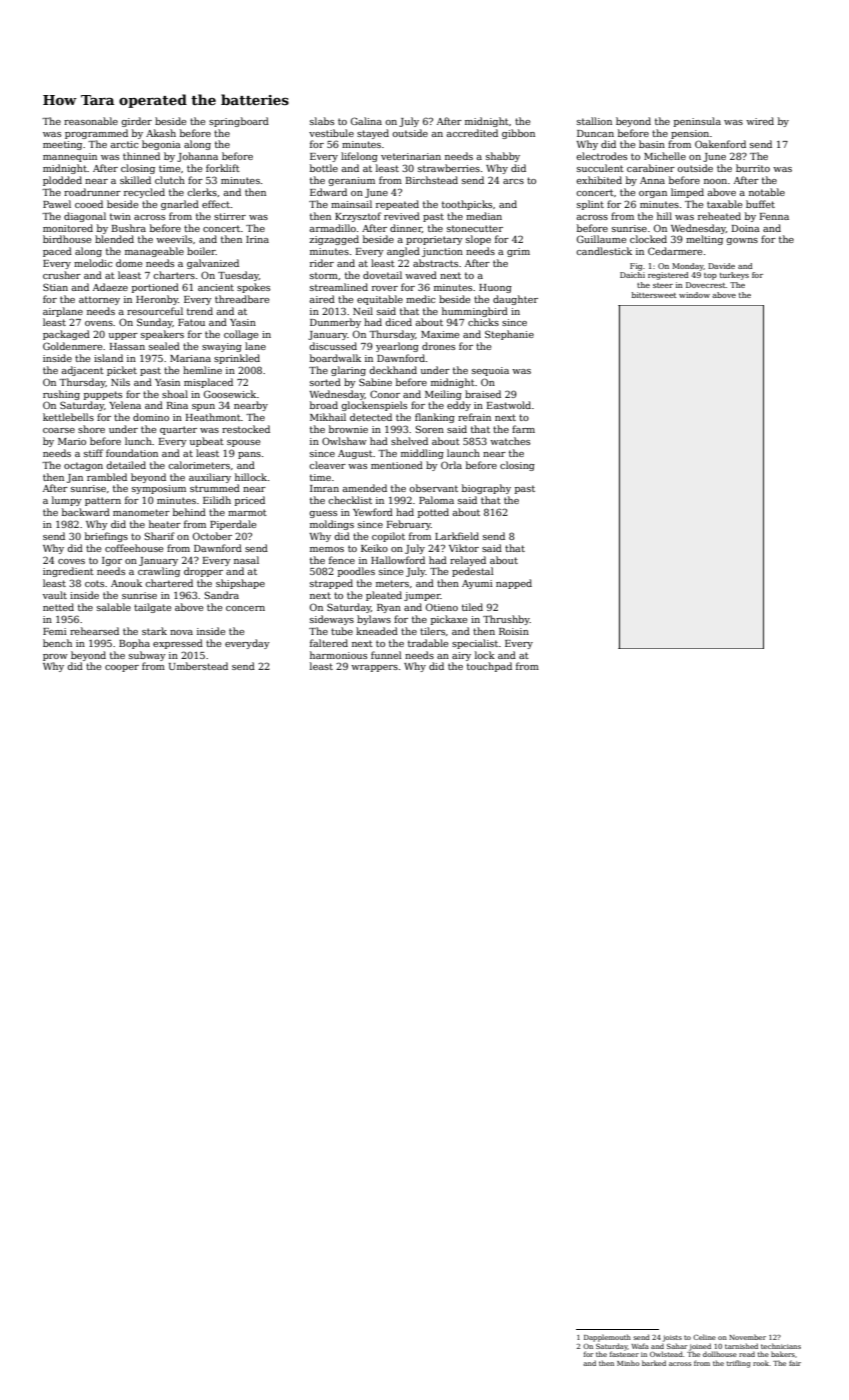 Image resolution: width=849 pixels, height=1400 pixels. Describe the element at coordinates (198, 666) in the screenshot. I see `Umberstead` at that location.
